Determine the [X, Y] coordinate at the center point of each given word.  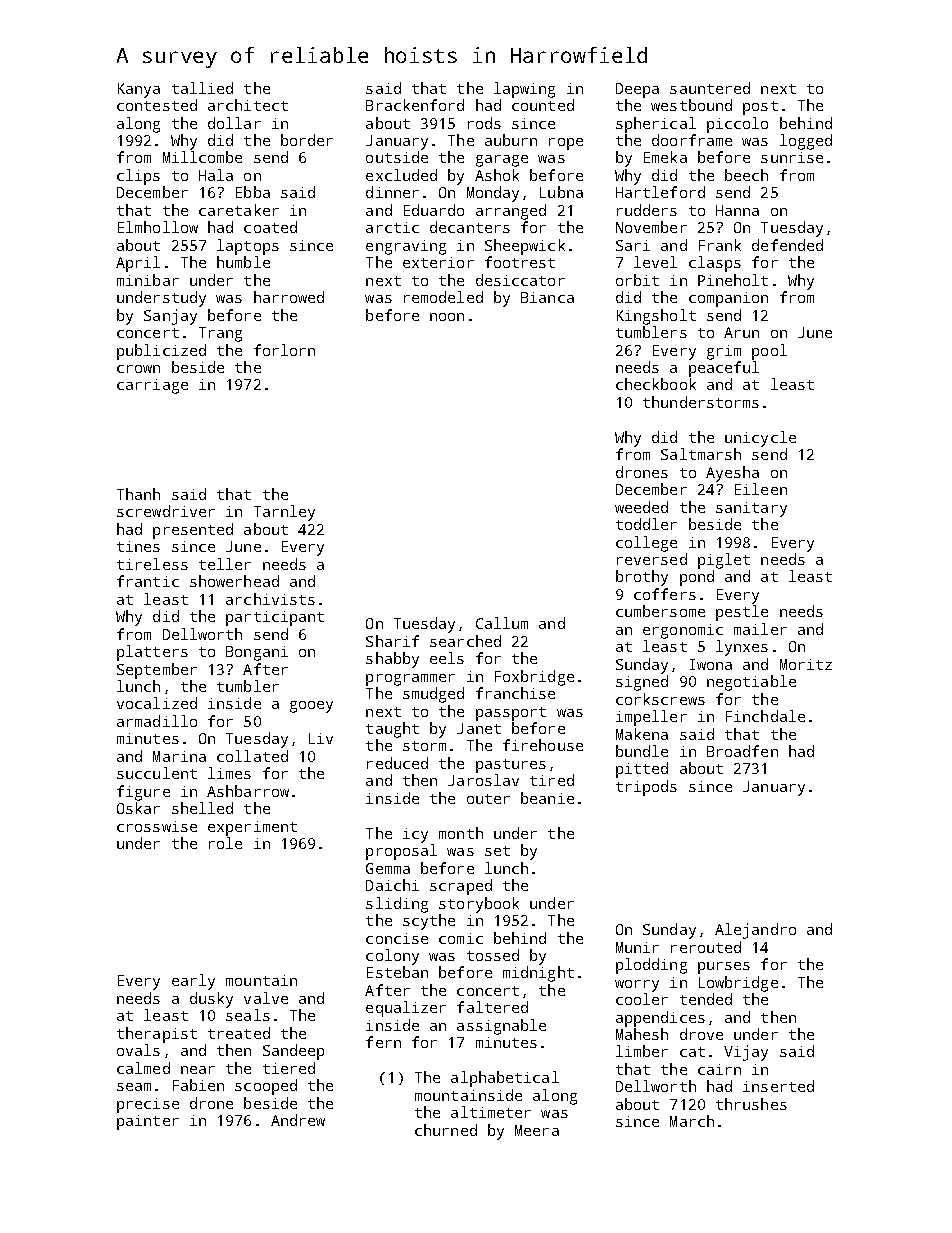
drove [701, 1034]
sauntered [710, 88]
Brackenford [415, 105]
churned [446, 1130]
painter [148, 1122]
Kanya [139, 90]
